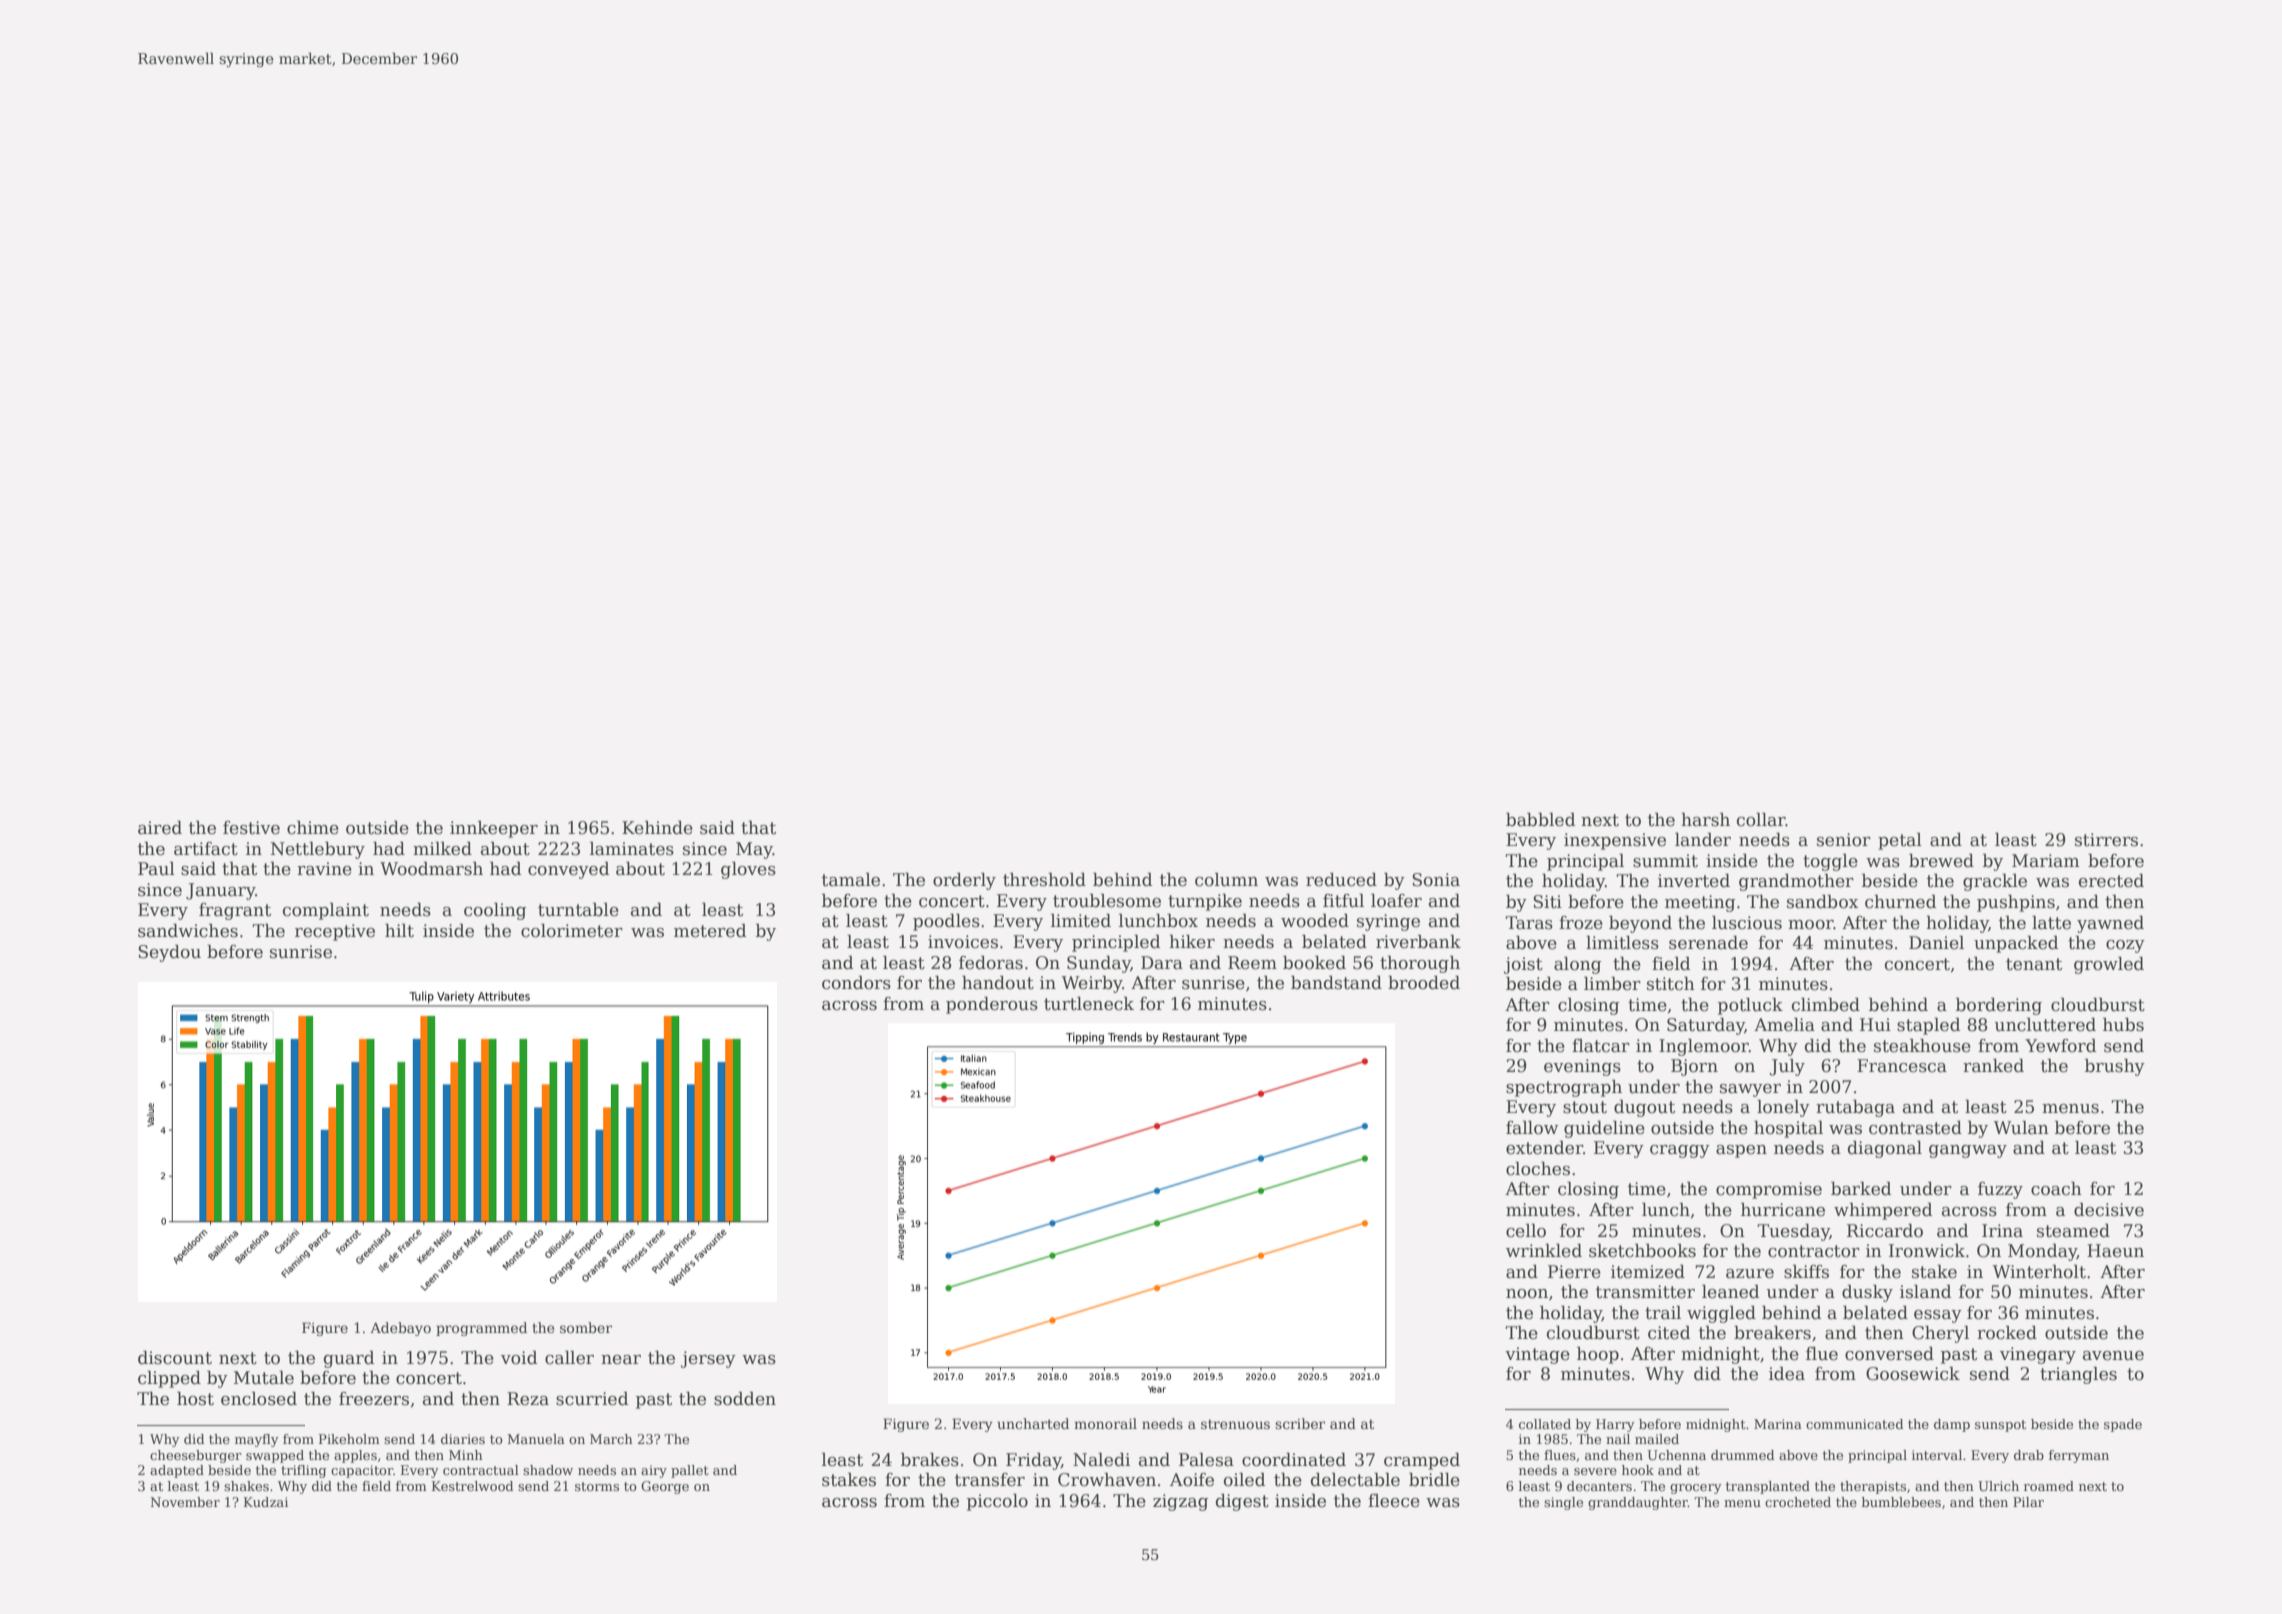  I want to click on rutabaga, so click(1855, 1108).
